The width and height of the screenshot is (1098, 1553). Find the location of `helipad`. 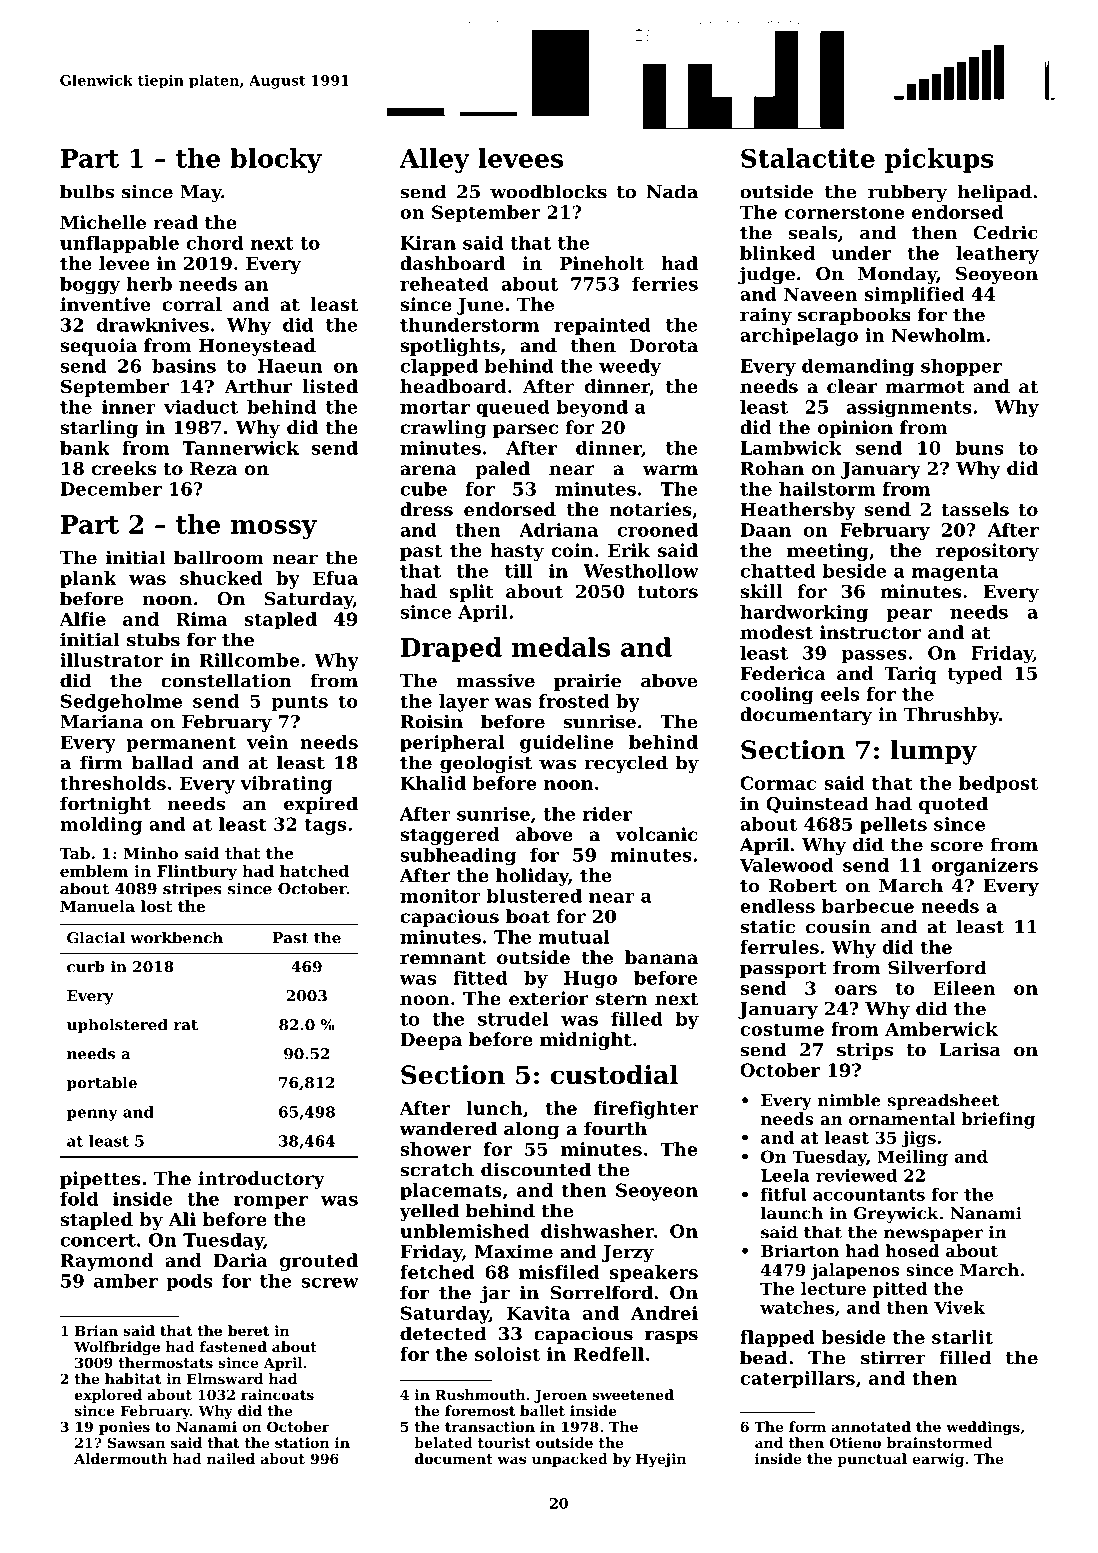

helipad is located at coordinates (995, 193).
